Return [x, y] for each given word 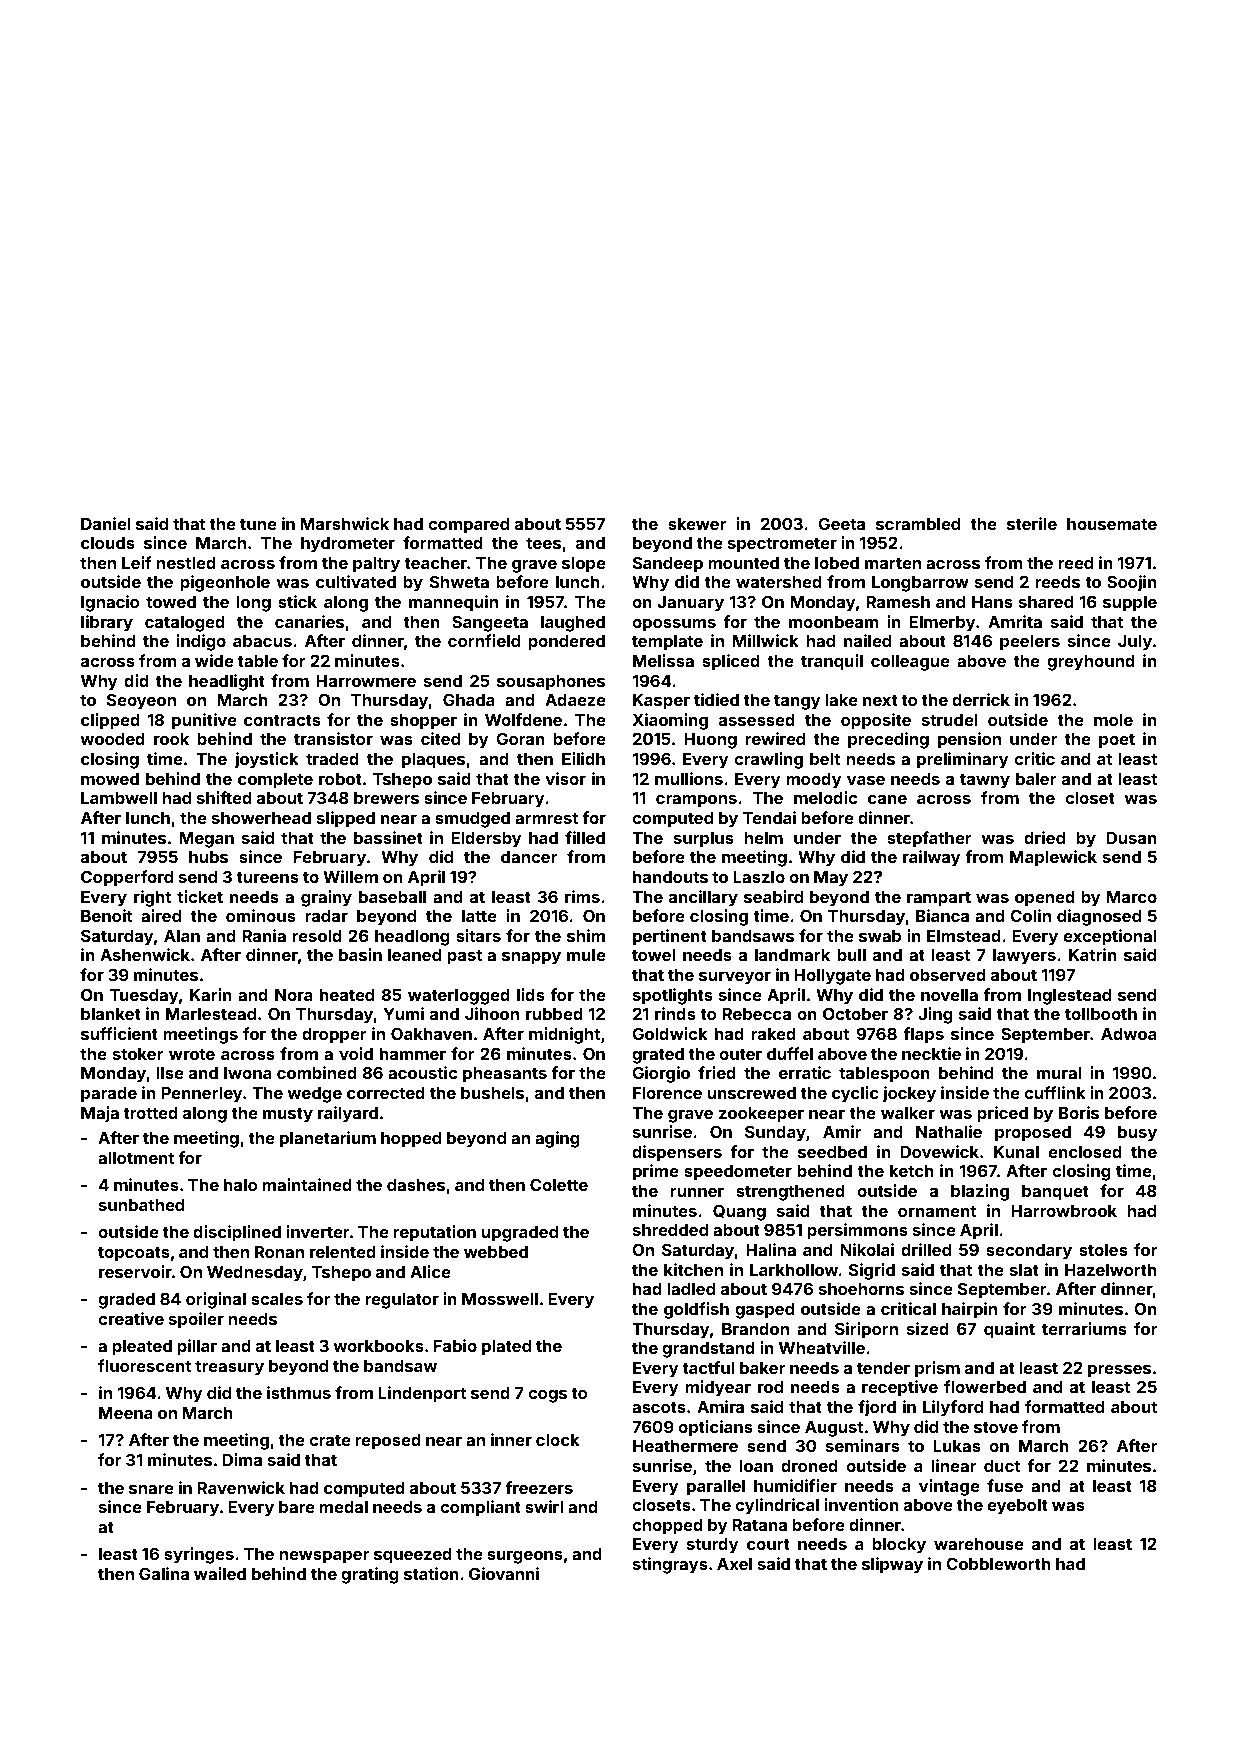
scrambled [918, 524]
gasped [764, 1311]
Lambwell [119, 798]
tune [258, 524]
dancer [529, 857]
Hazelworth [1111, 1270]
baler [1036, 779]
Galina [164, 1573]
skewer [697, 524]
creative [131, 1318]
